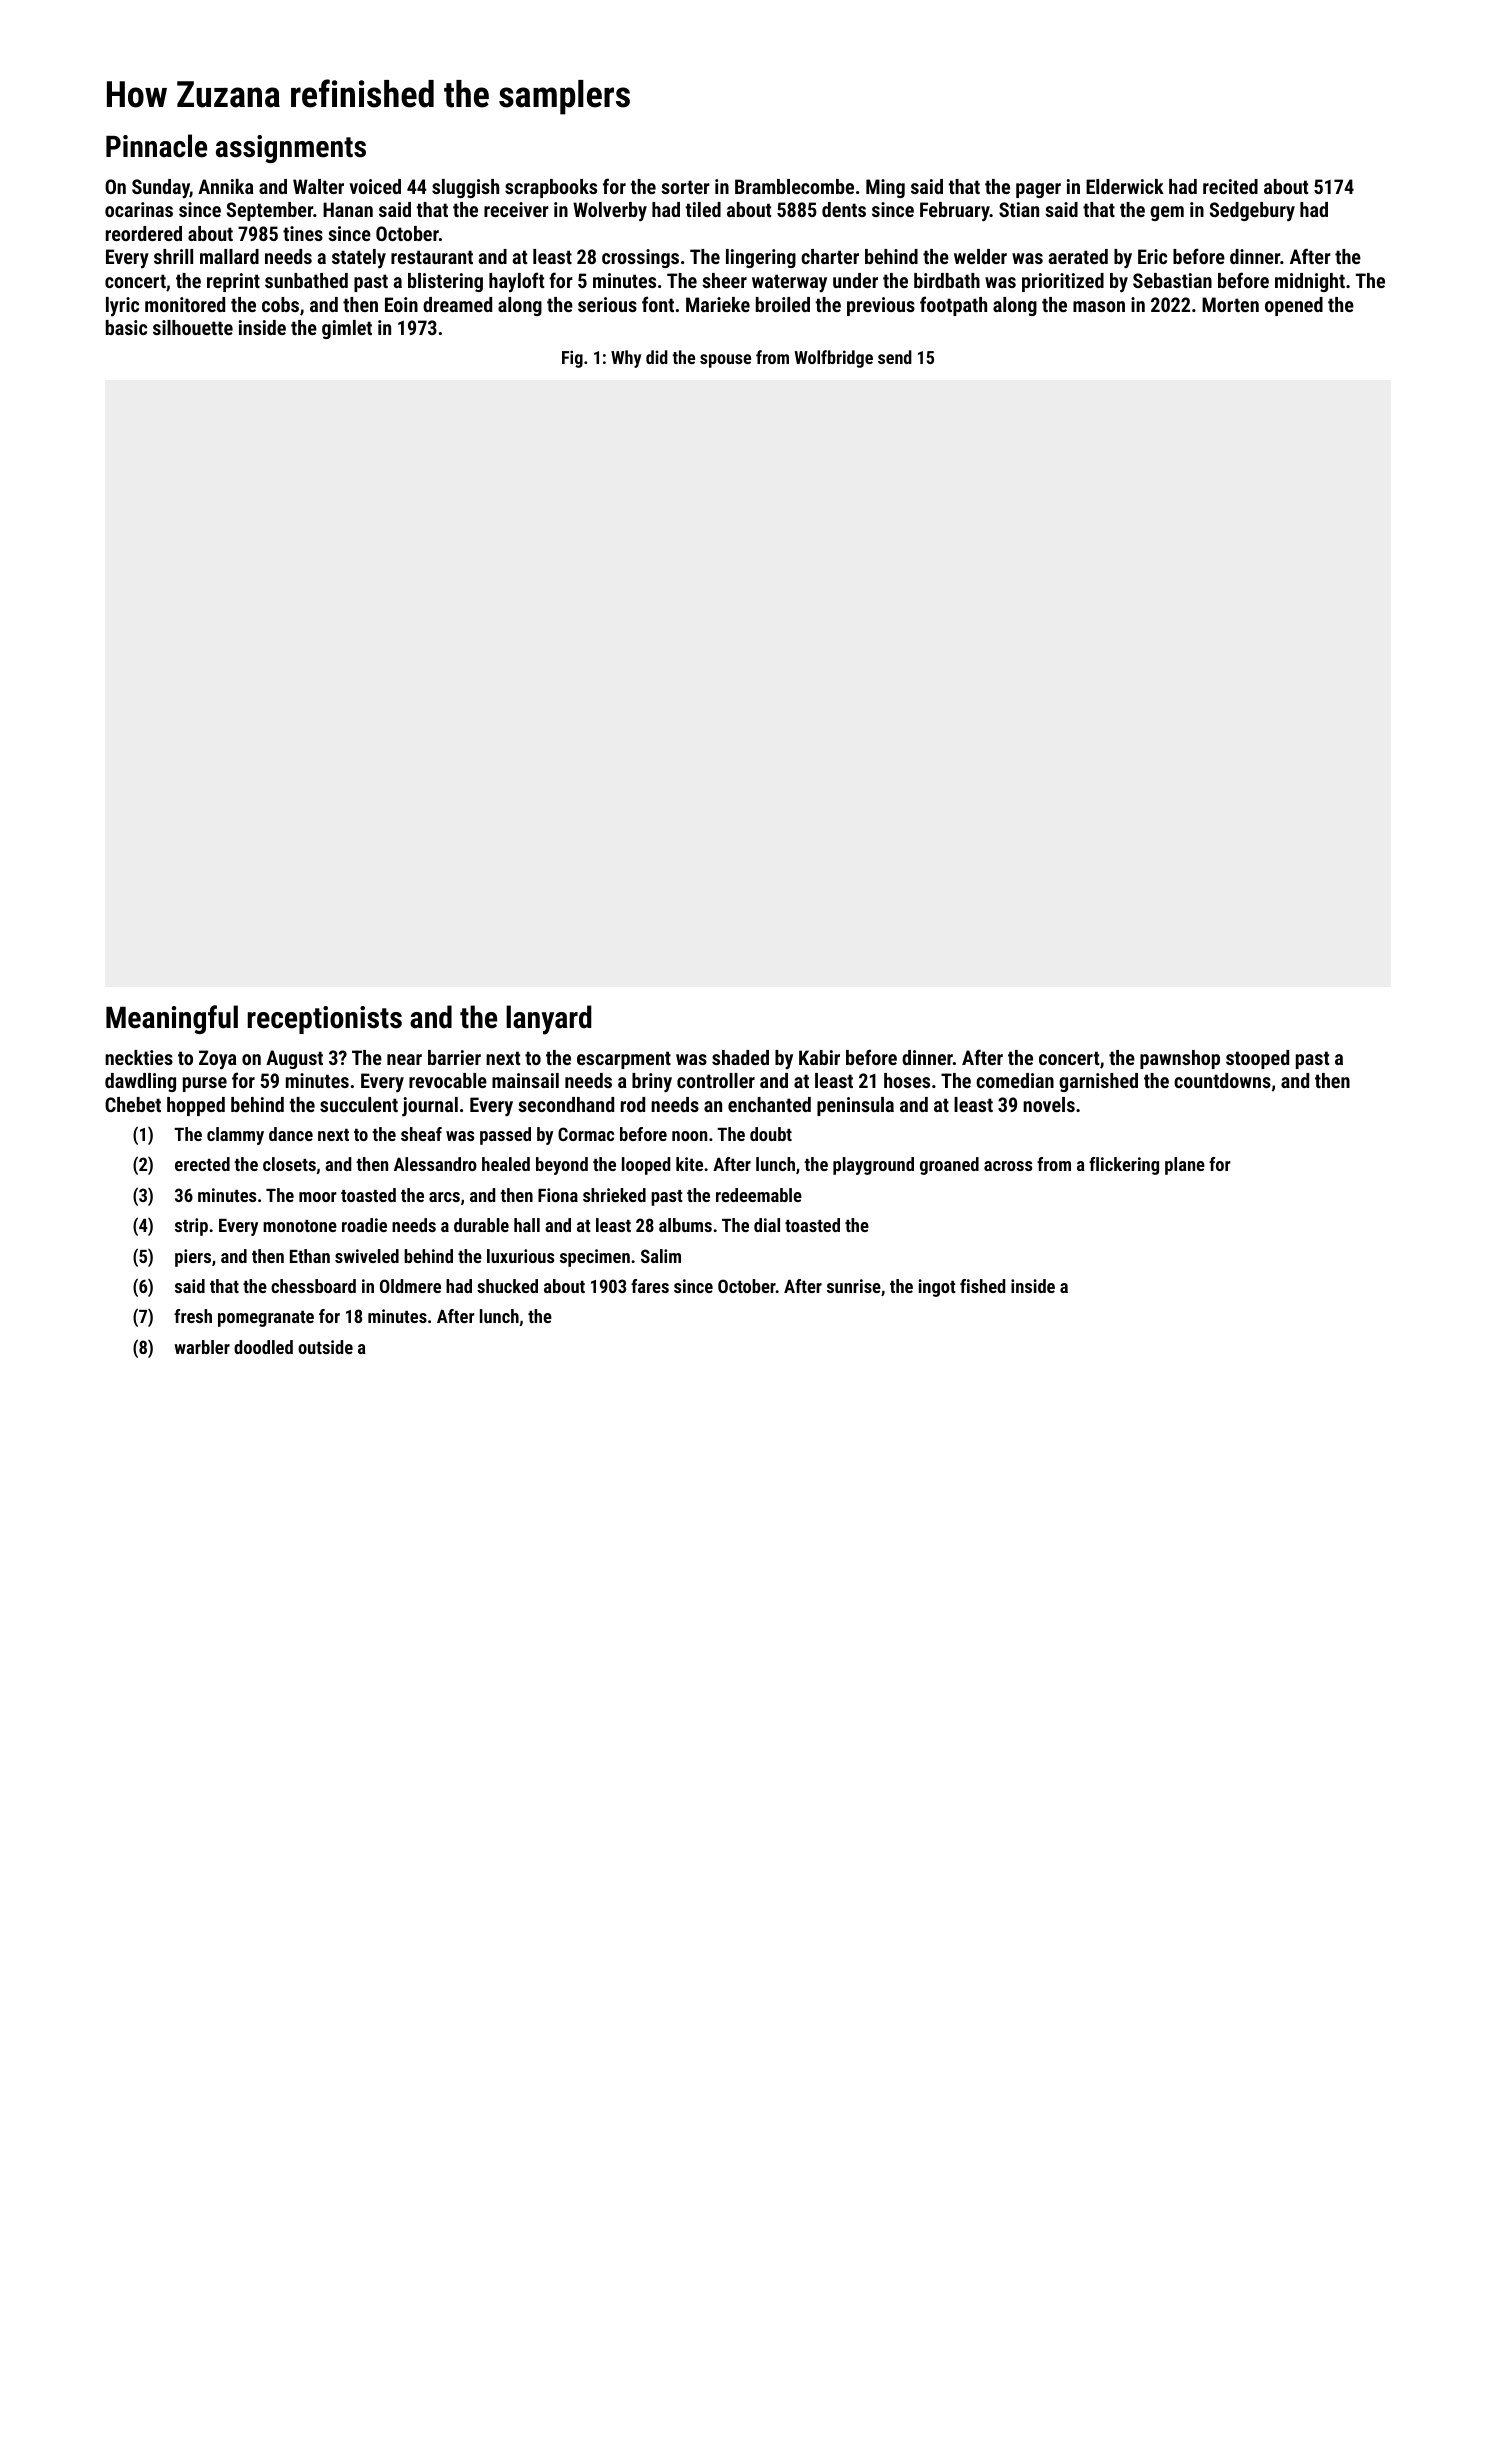  What do you see at coordinates (685, 1225) in the screenshot?
I see `albums` at bounding box center [685, 1225].
